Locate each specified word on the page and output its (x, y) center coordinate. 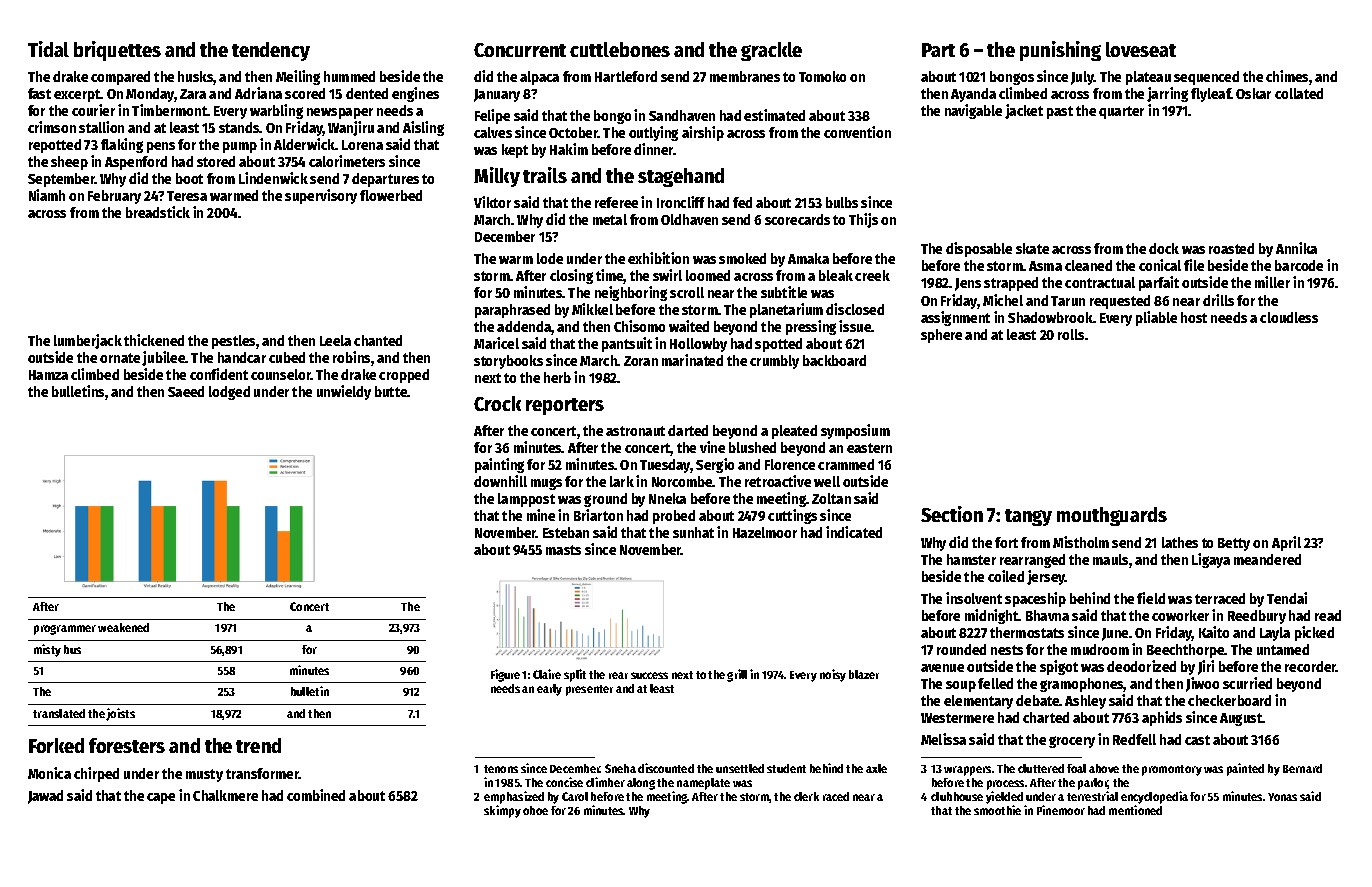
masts (563, 550)
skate (1032, 248)
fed (742, 202)
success (649, 675)
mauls (1110, 559)
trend (258, 745)
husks (196, 78)
